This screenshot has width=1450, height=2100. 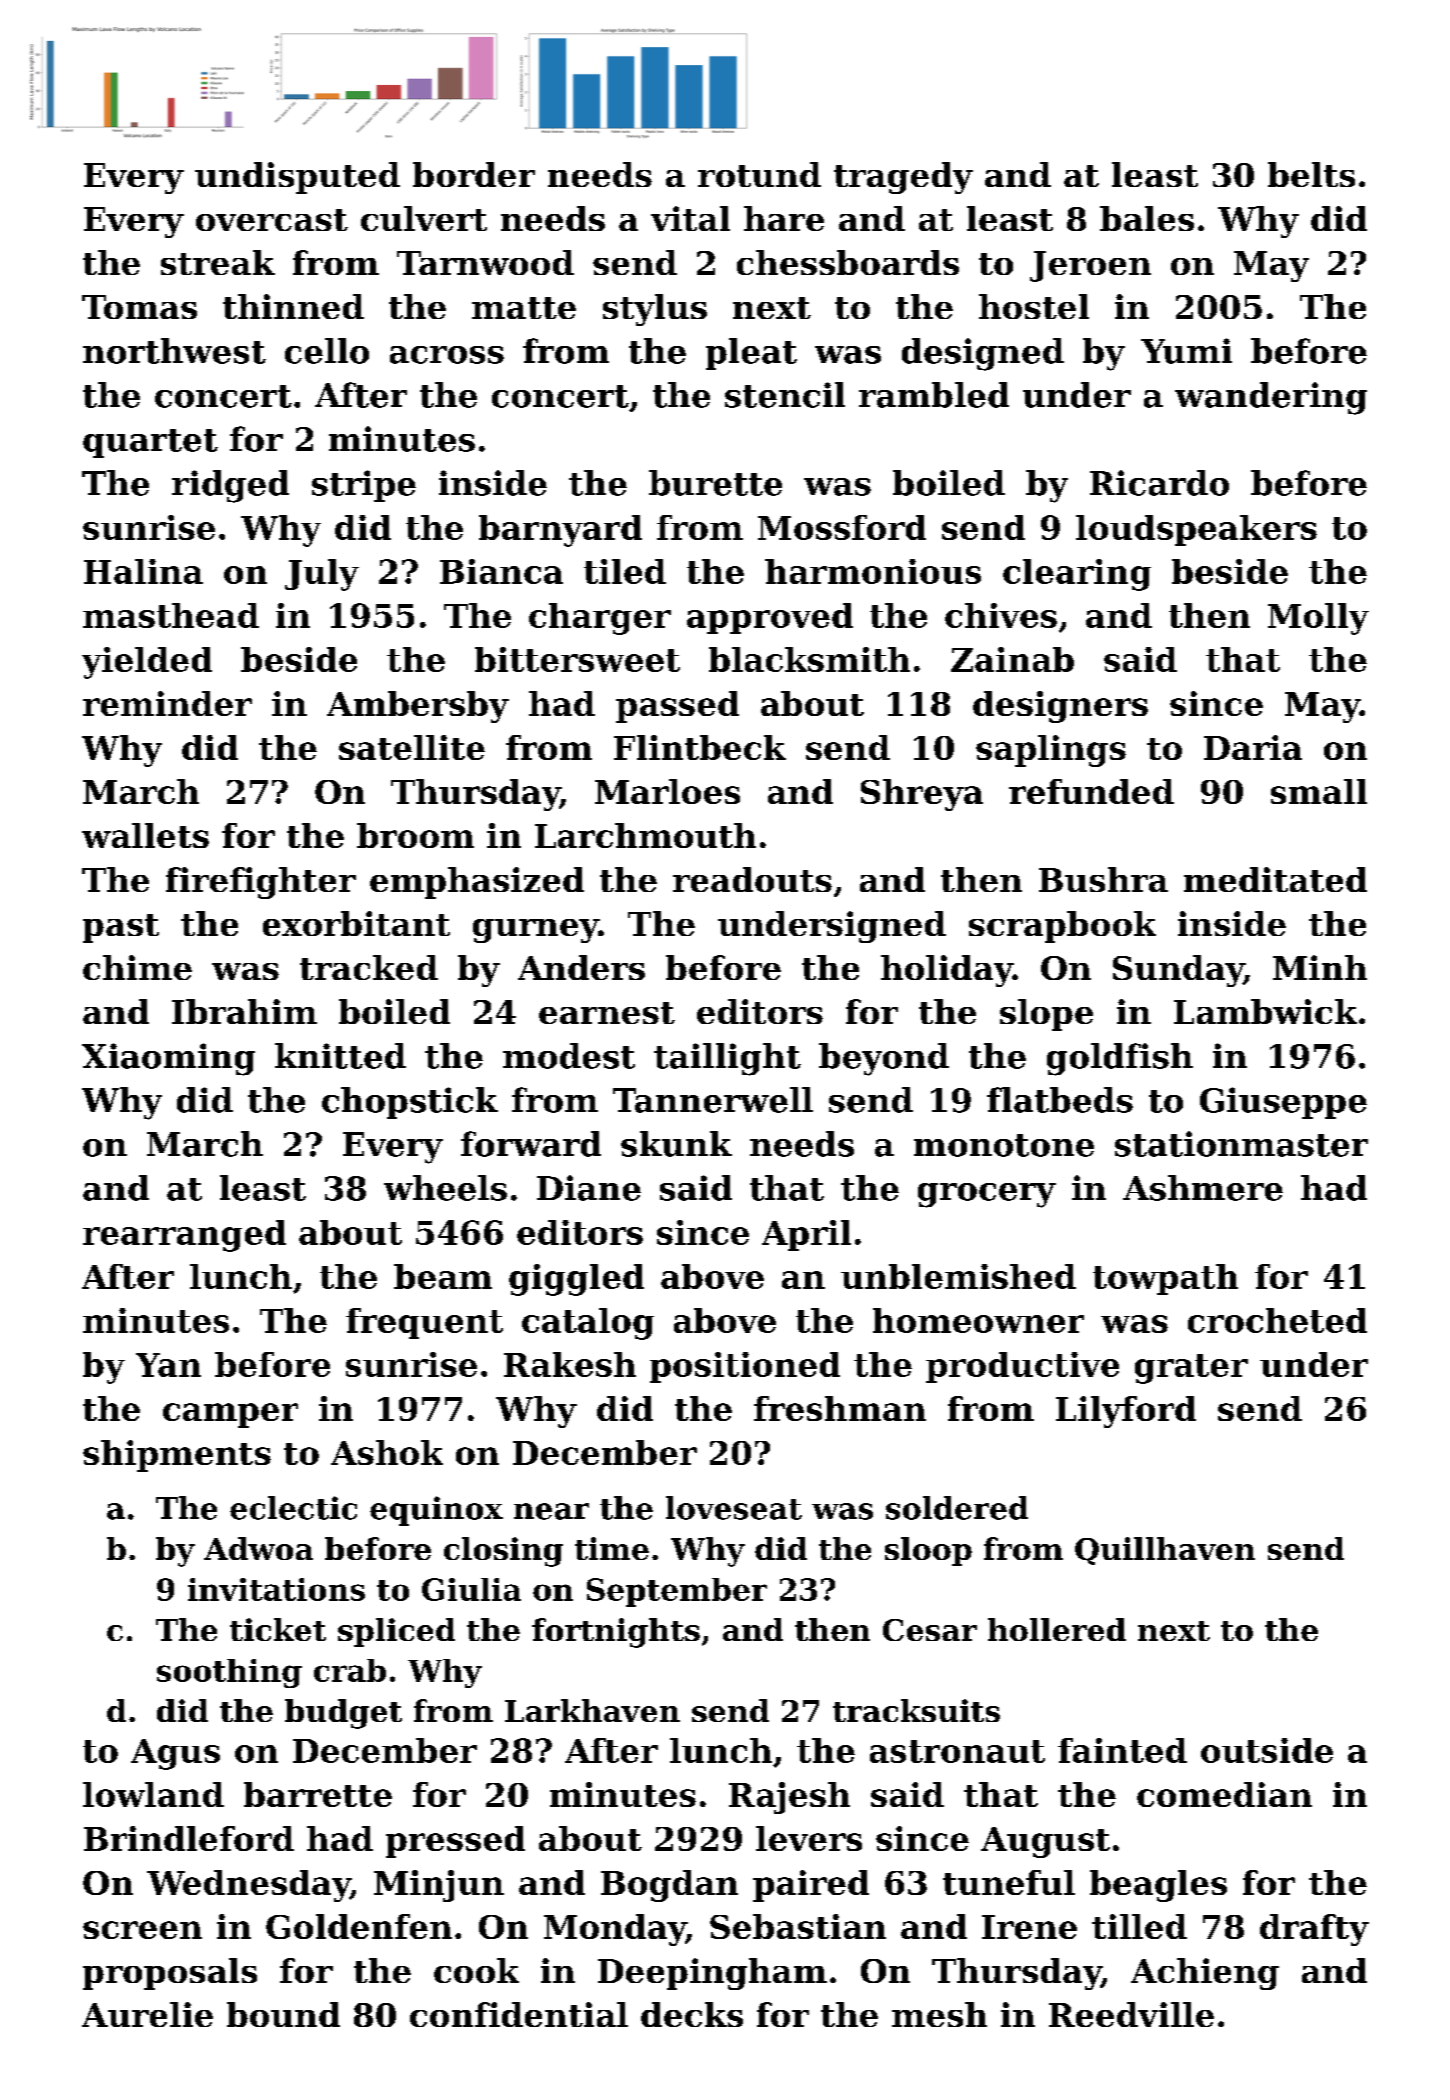 What do you see at coordinates (745, 1367) in the screenshot?
I see `positioned` at bounding box center [745, 1367].
